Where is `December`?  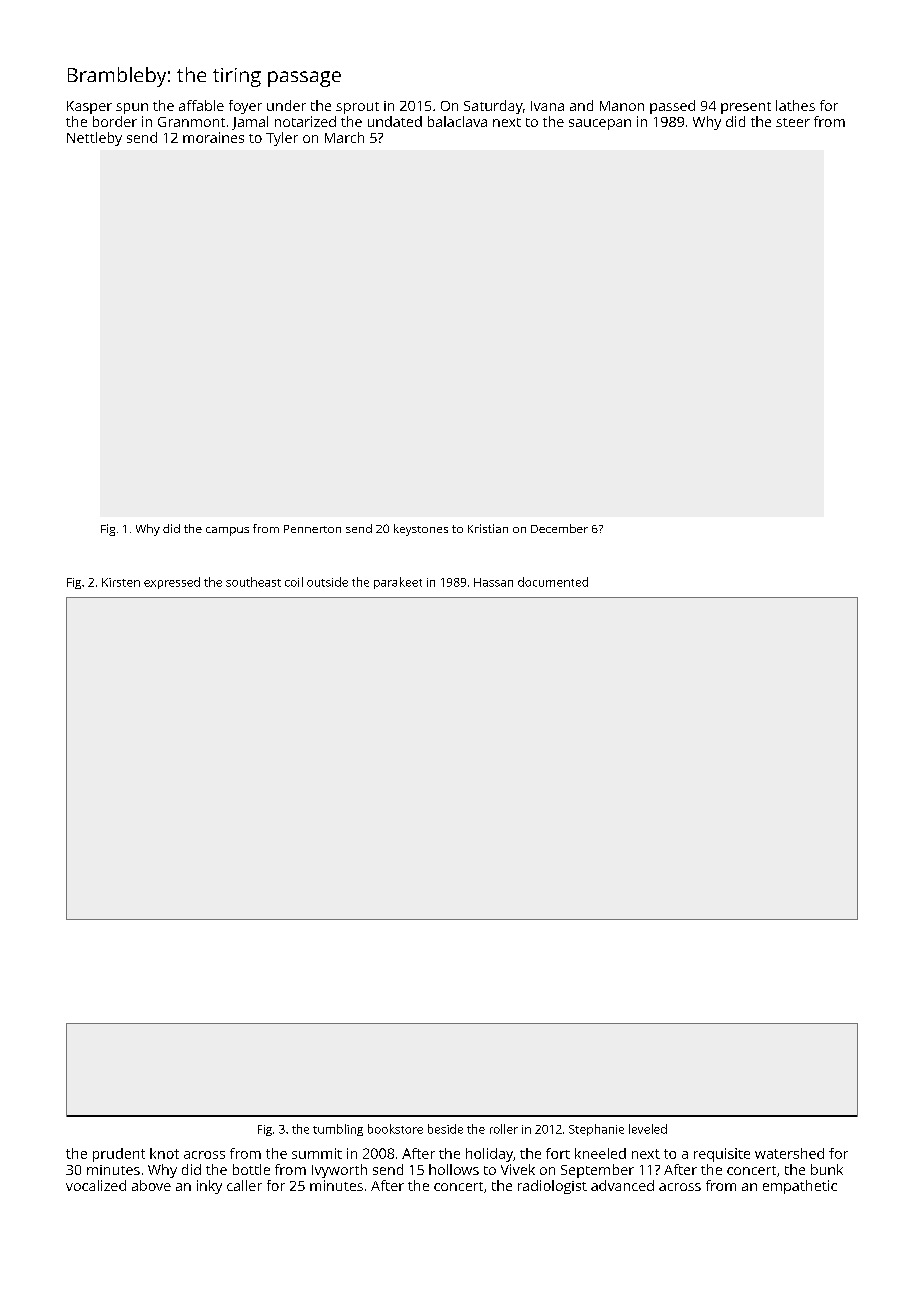 December is located at coordinates (559, 528).
